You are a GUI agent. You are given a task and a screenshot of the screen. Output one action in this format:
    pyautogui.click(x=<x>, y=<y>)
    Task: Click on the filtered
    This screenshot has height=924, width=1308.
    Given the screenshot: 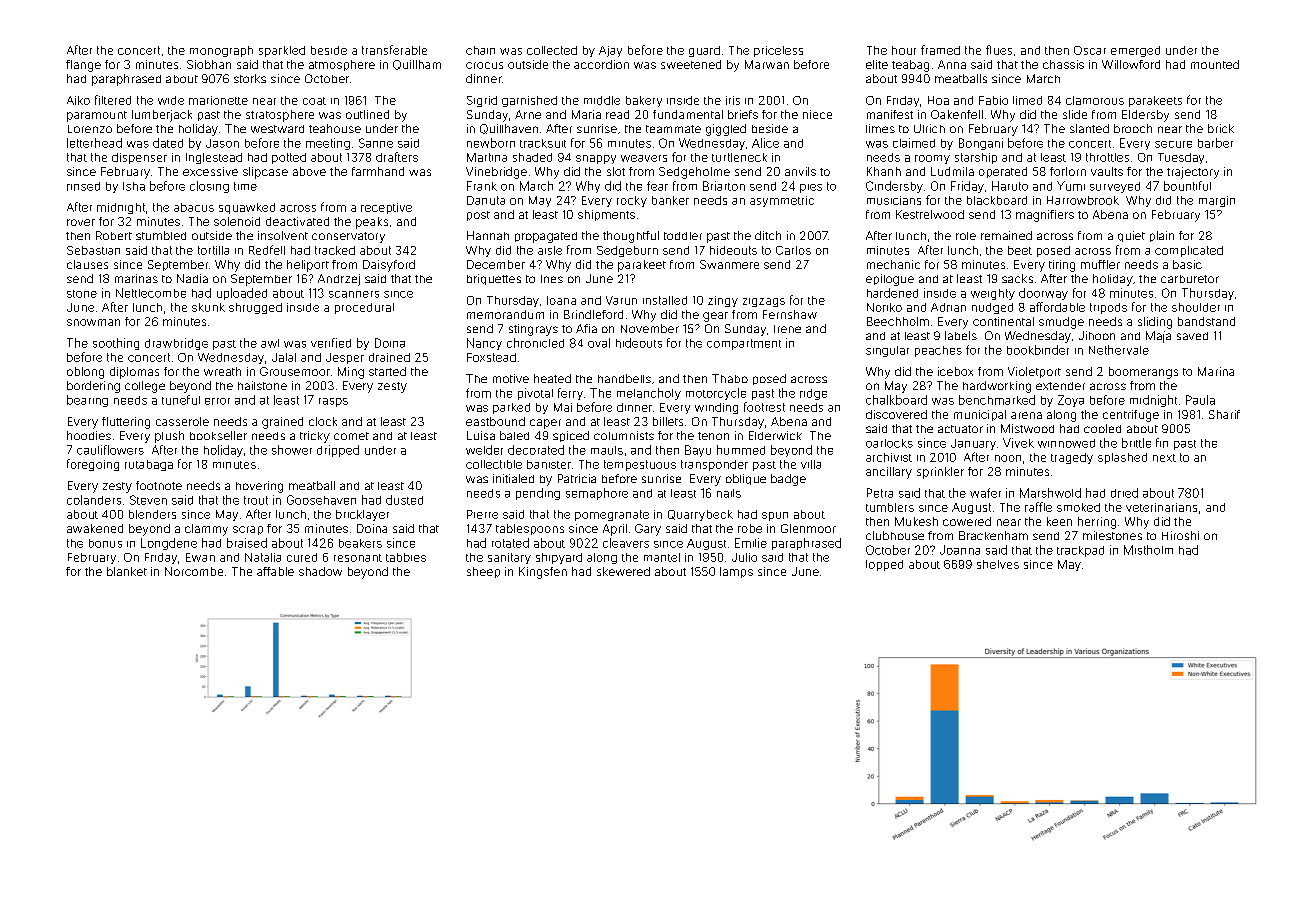 What is the action you would take?
    pyautogui.click(x=113, y=100)
